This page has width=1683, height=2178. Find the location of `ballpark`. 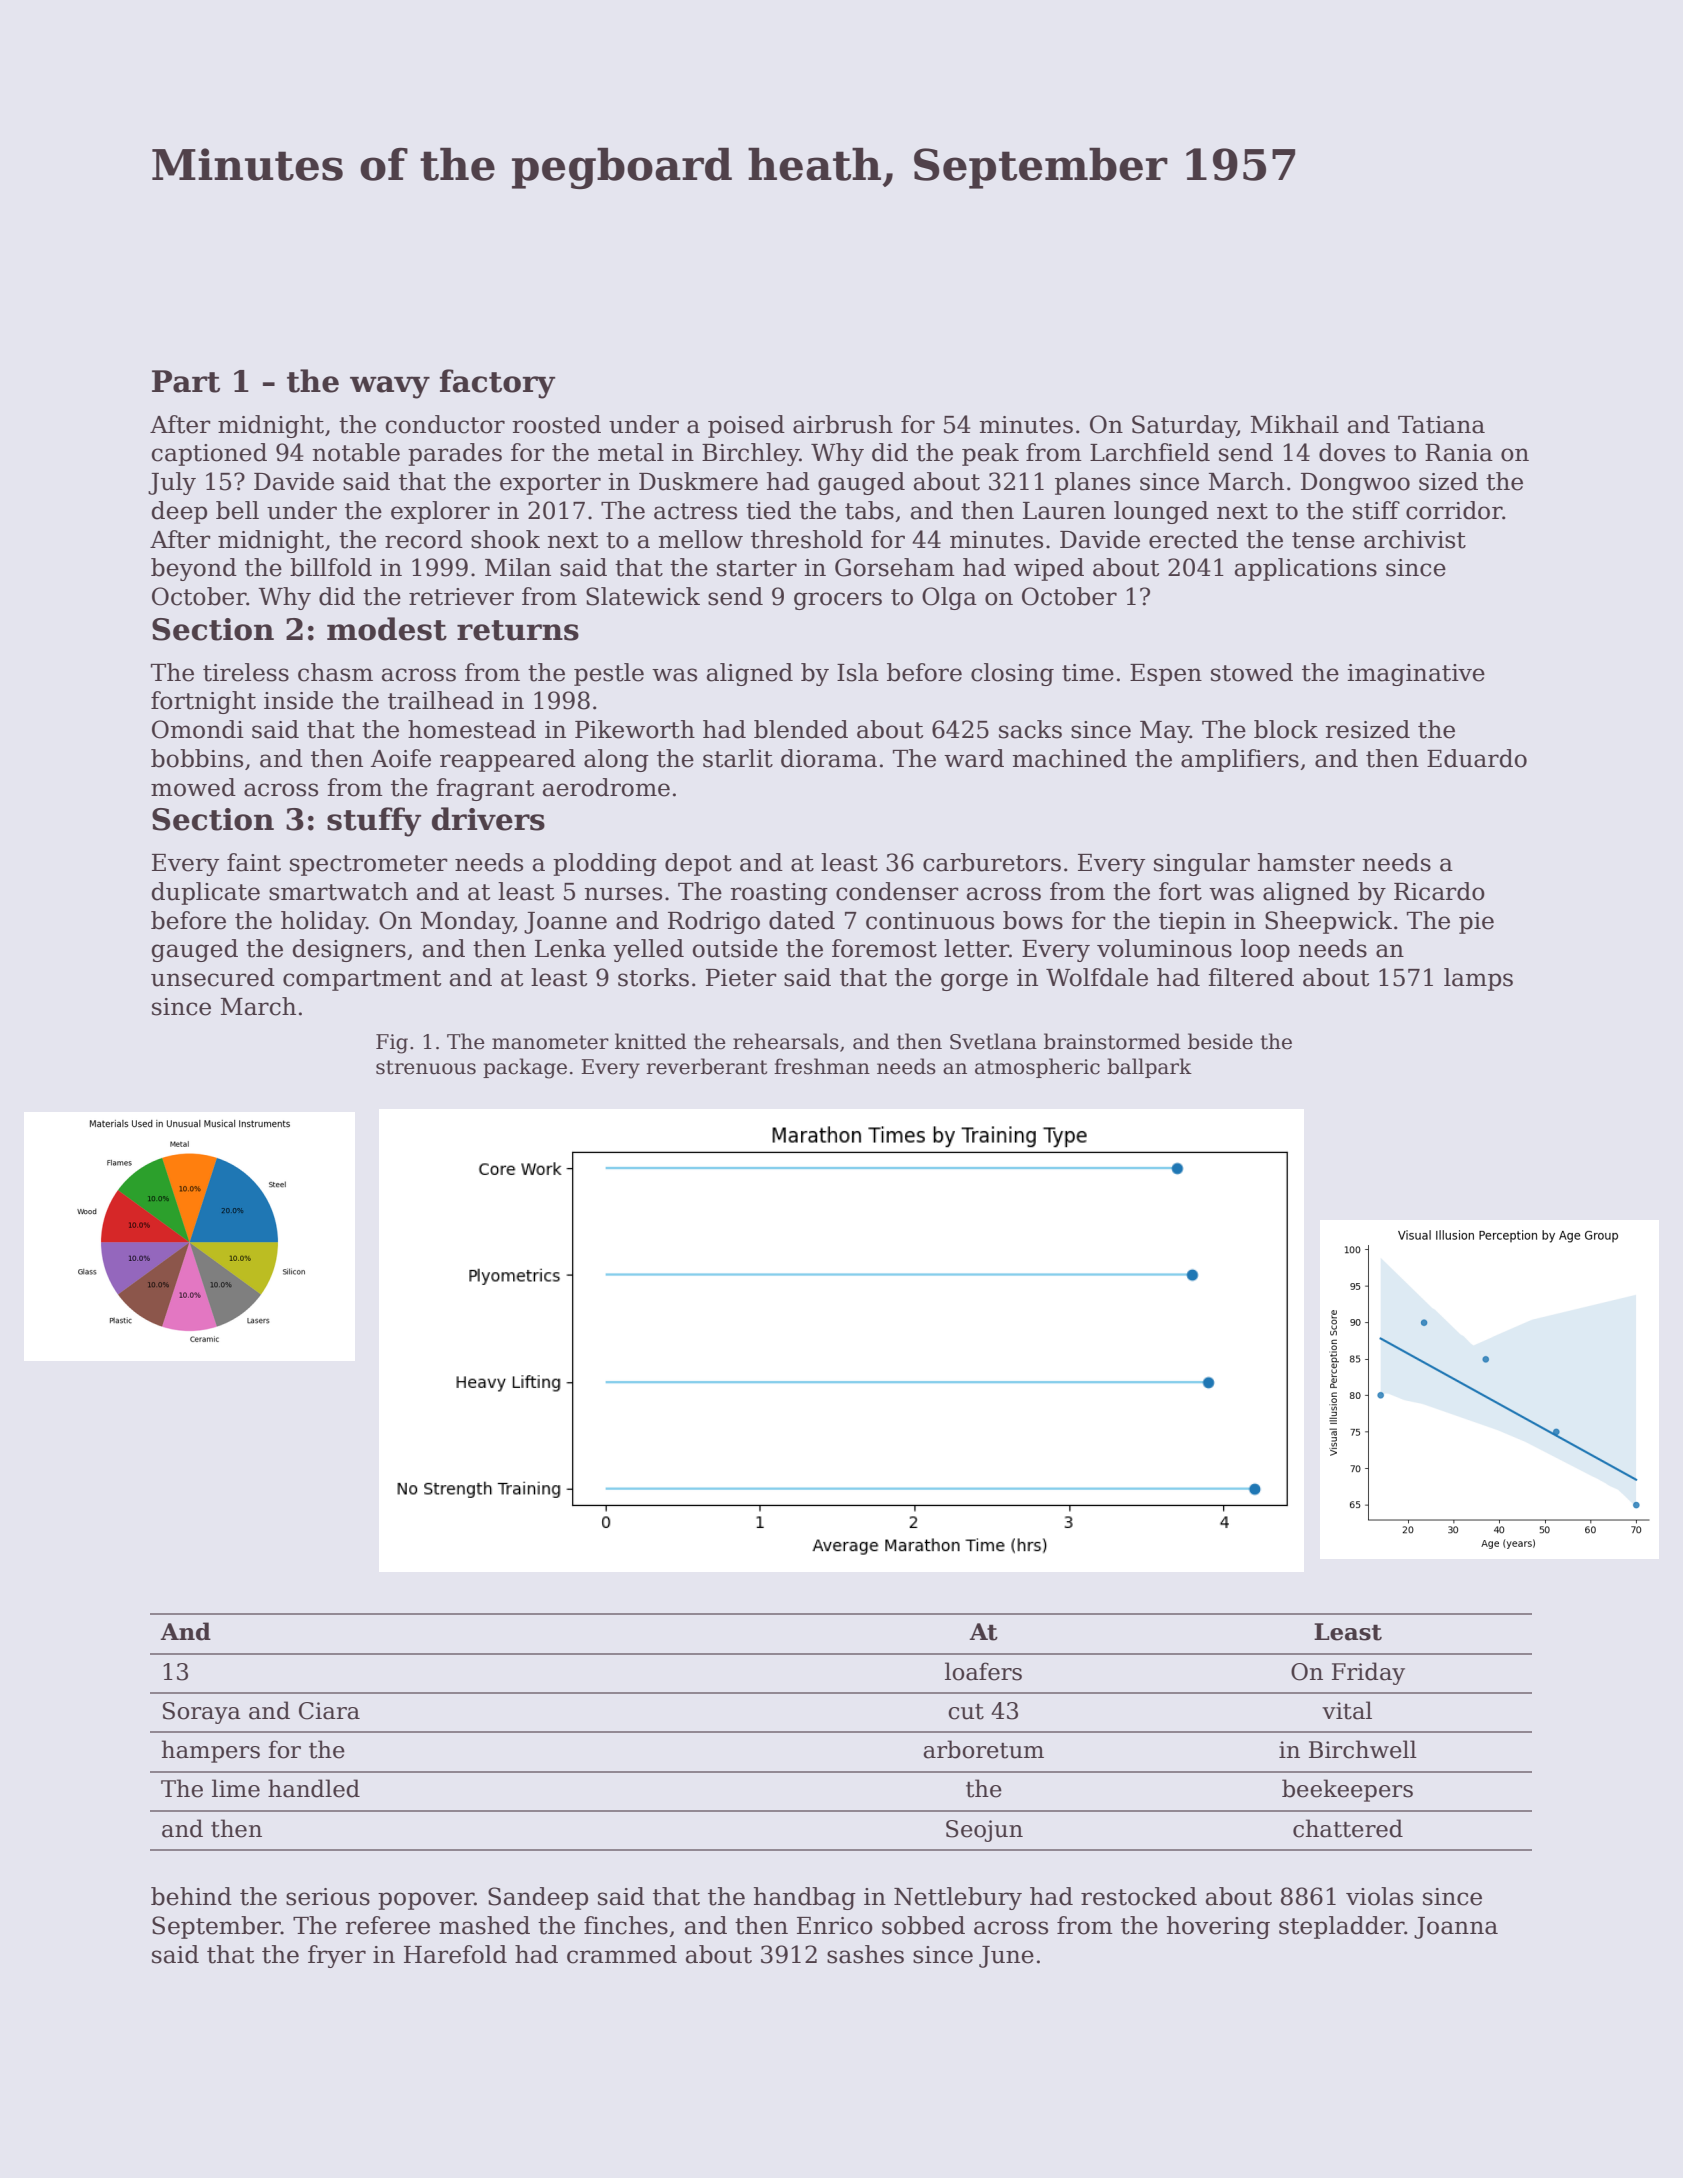

ballpark is located at coordinates (1149, 1068).
